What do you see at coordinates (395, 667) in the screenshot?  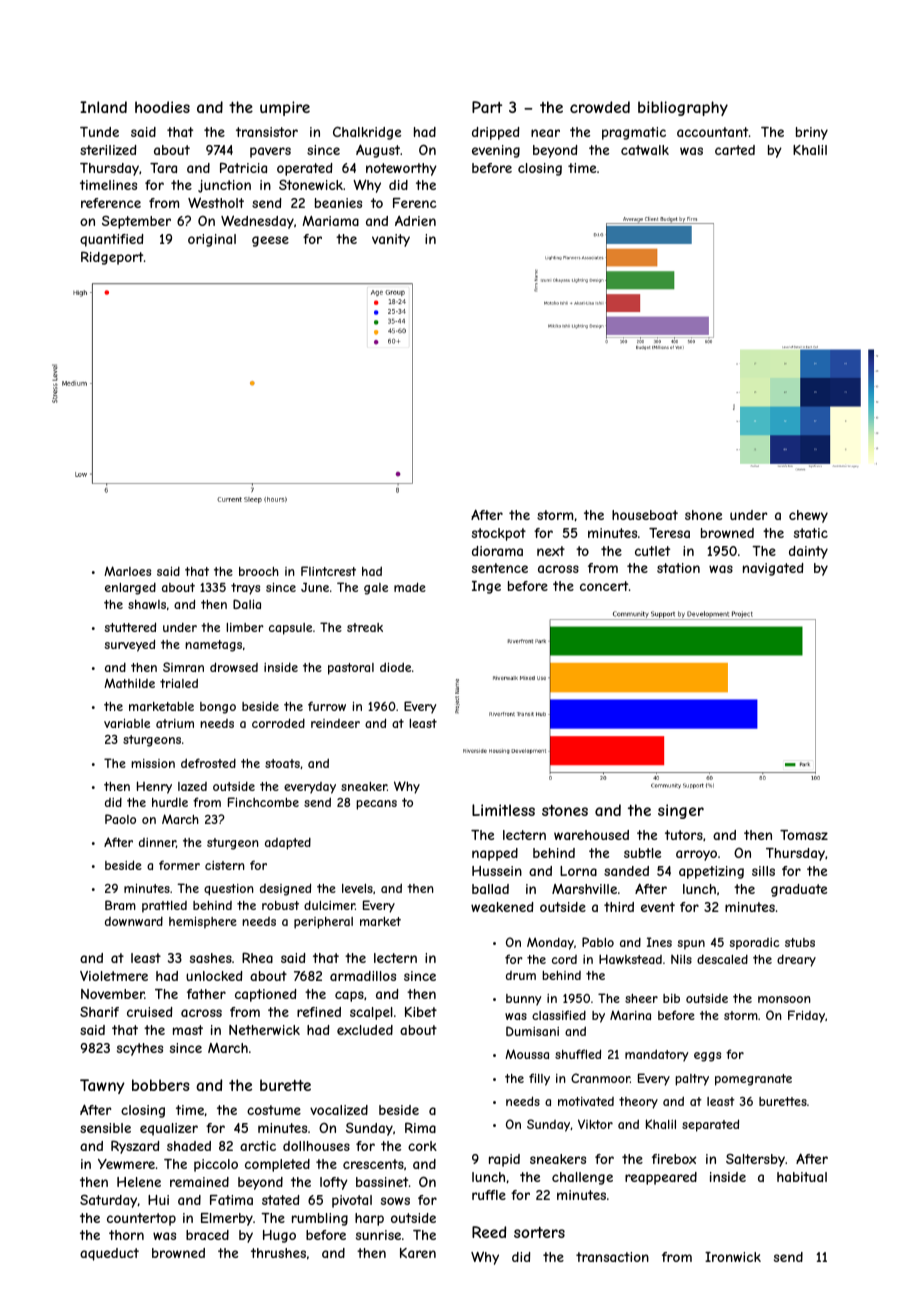 I see `diode` at bounding box center [395, 667].
